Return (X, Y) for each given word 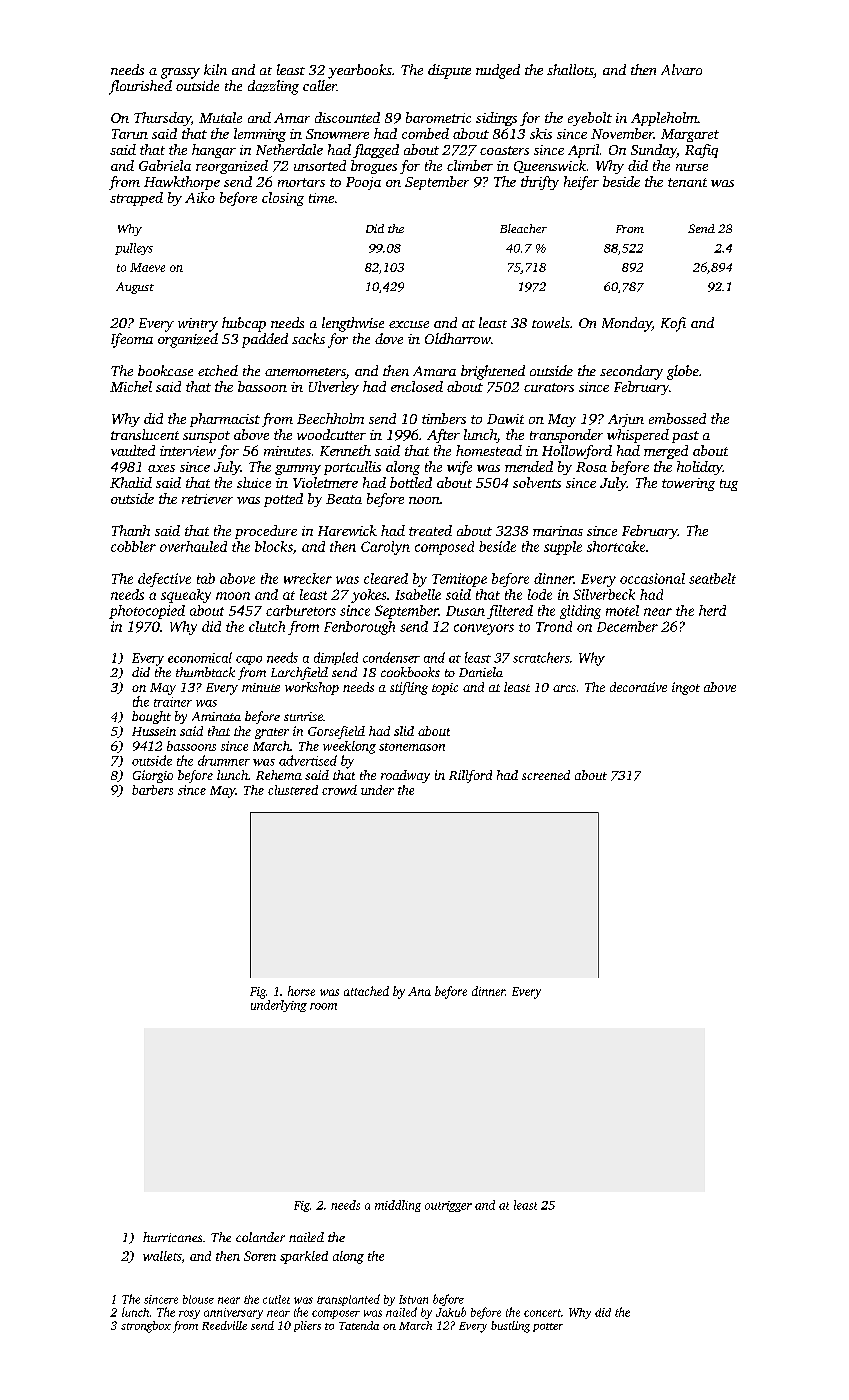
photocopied (147, 612)
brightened (493, 372)
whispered (638, 436)
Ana (419, 991)
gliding (580, 612)
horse (301, 991)
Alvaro (681, 69)
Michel (131, 386)
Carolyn (385, 548)
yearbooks (360, 71)
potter (548, 1327)
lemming (260, 135)
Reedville (224, 1325)
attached (366, 991)
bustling (510, 1327)
